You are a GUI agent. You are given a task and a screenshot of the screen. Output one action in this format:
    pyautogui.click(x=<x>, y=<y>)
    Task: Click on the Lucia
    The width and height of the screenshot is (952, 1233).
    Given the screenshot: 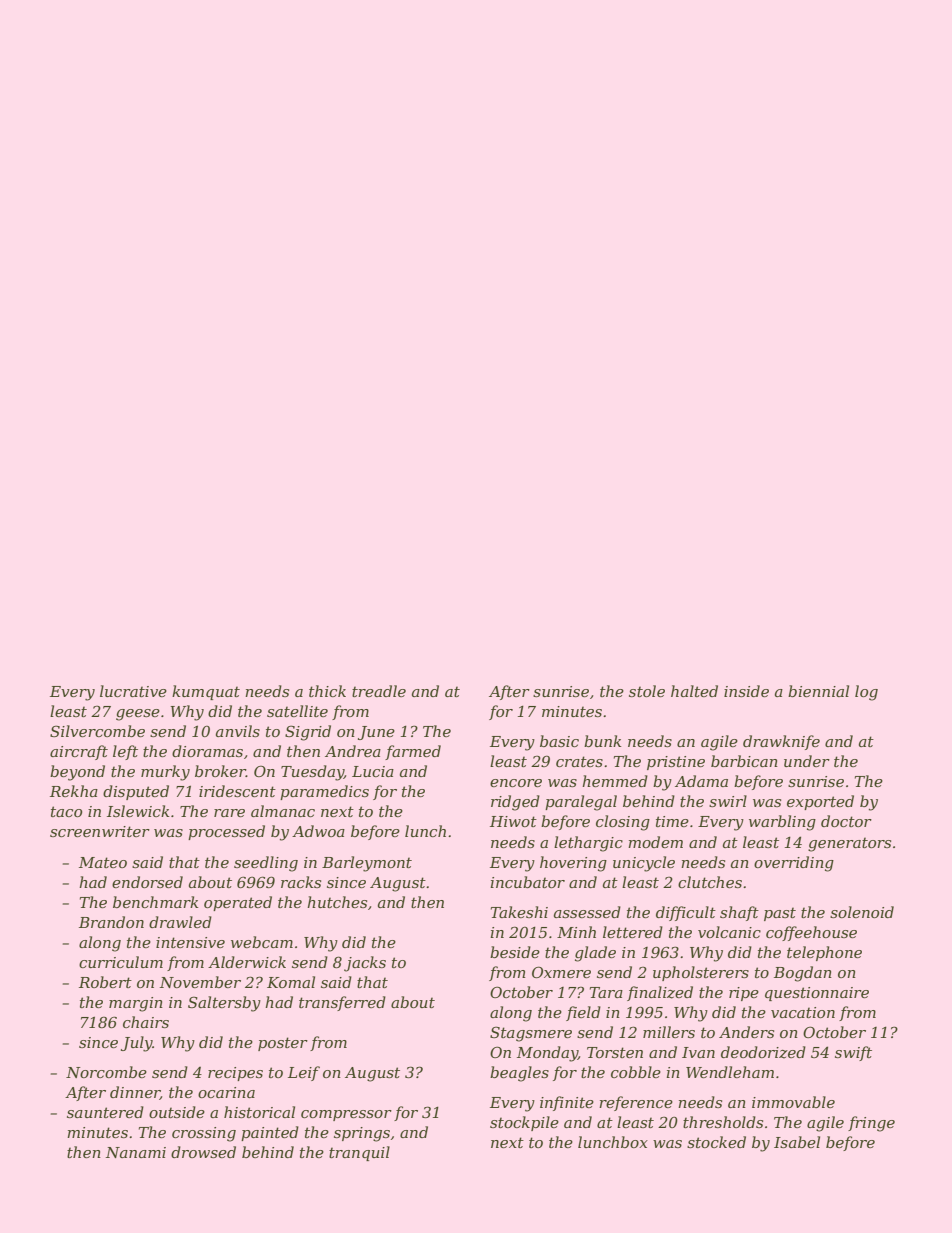 What is the action you would take?
    pyautogui.click(x=373, y=771)
